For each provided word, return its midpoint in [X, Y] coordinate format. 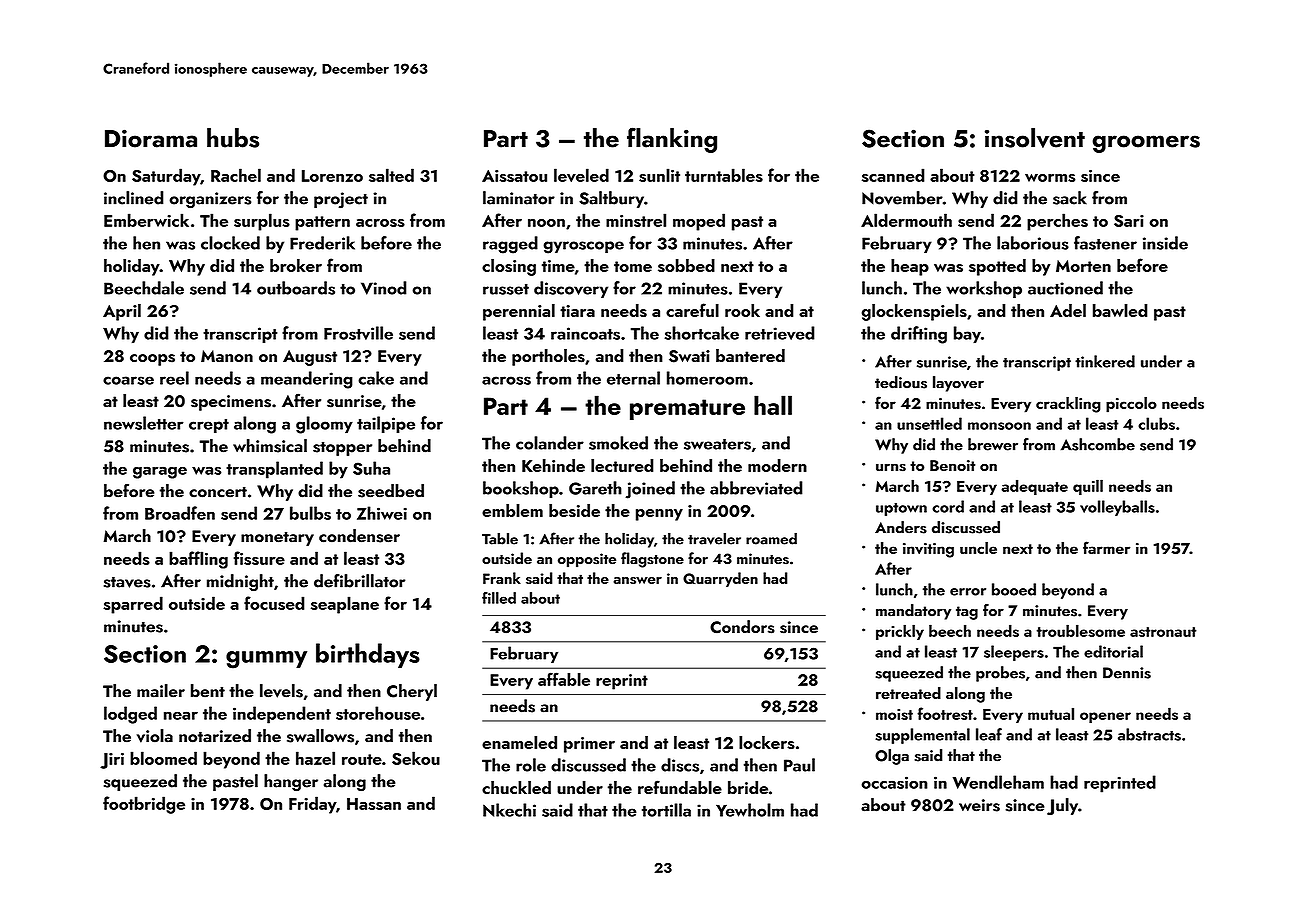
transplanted [274, 470]
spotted [997, 267]
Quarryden [720, 579]
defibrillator [359, 581]
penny [659, 515]
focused [274, 603]
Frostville [358, 333]
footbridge [144, 805]
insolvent [1035, 138]
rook [742, 310]
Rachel [236, 175]
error [968, 592]
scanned [893, 175]
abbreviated [756, 488]
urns [891, 467]
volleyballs [1117, 508]
